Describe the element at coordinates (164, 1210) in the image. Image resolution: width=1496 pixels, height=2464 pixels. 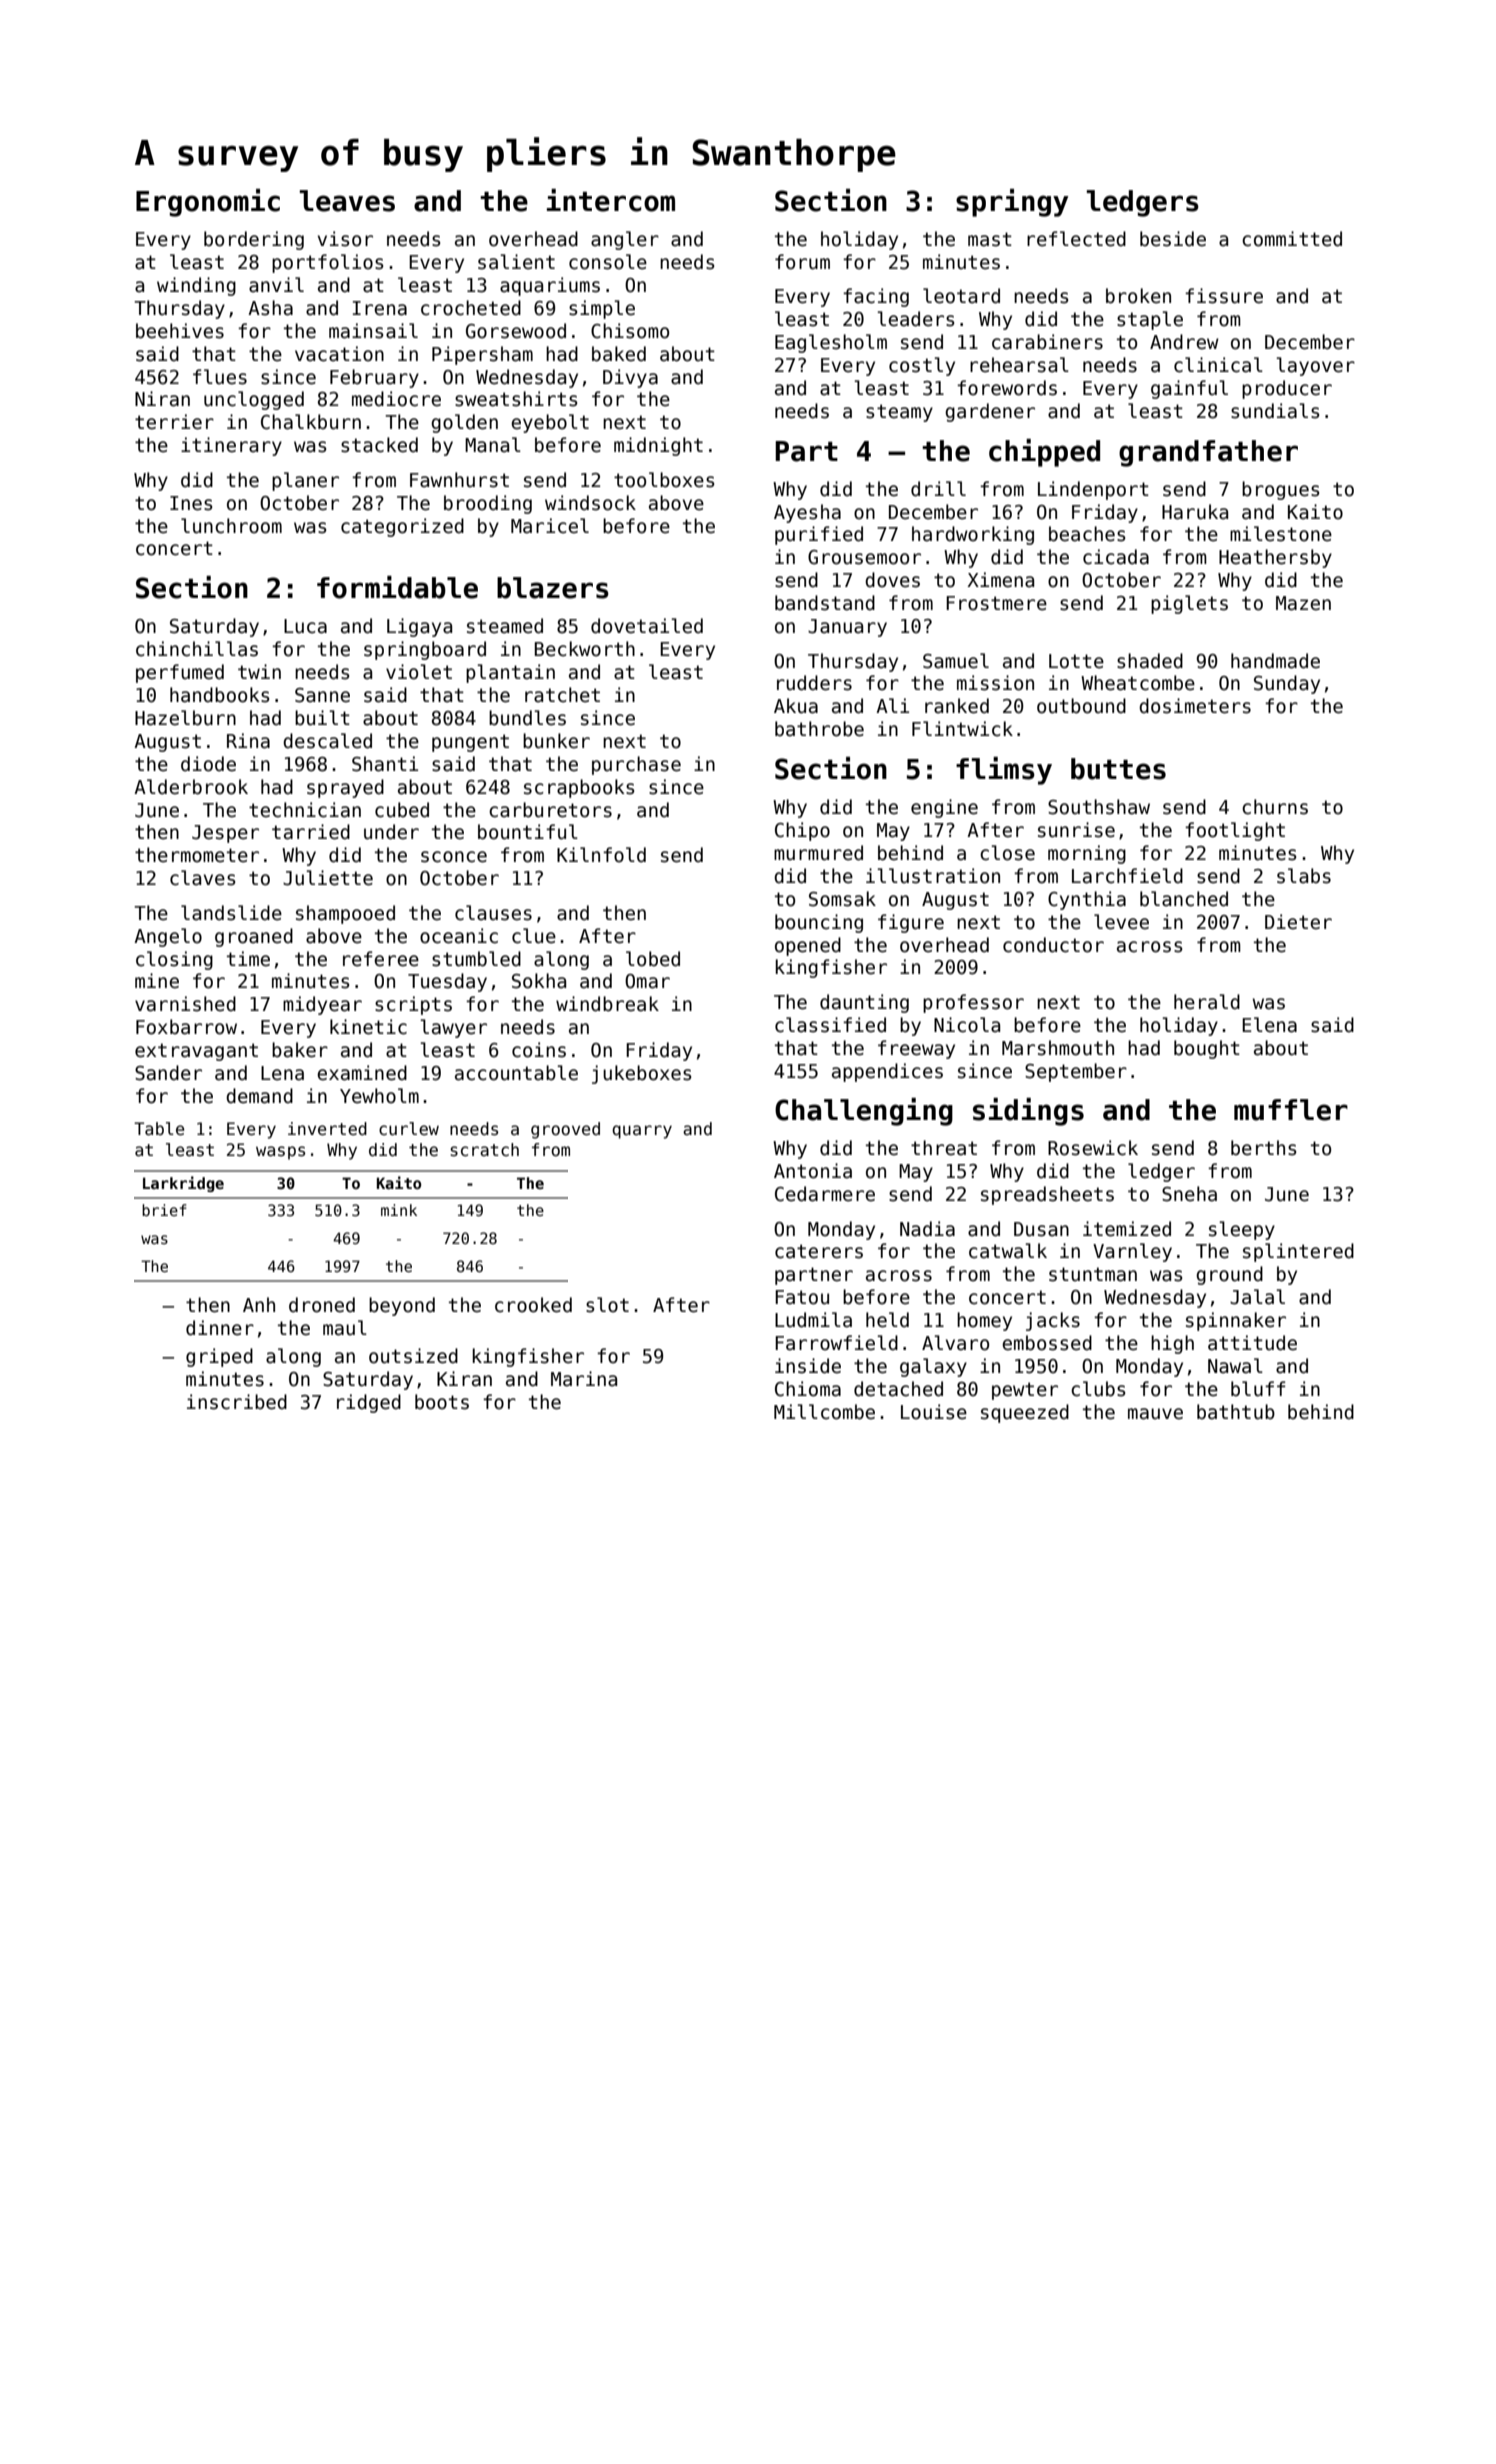
I see `brief` at that location.
